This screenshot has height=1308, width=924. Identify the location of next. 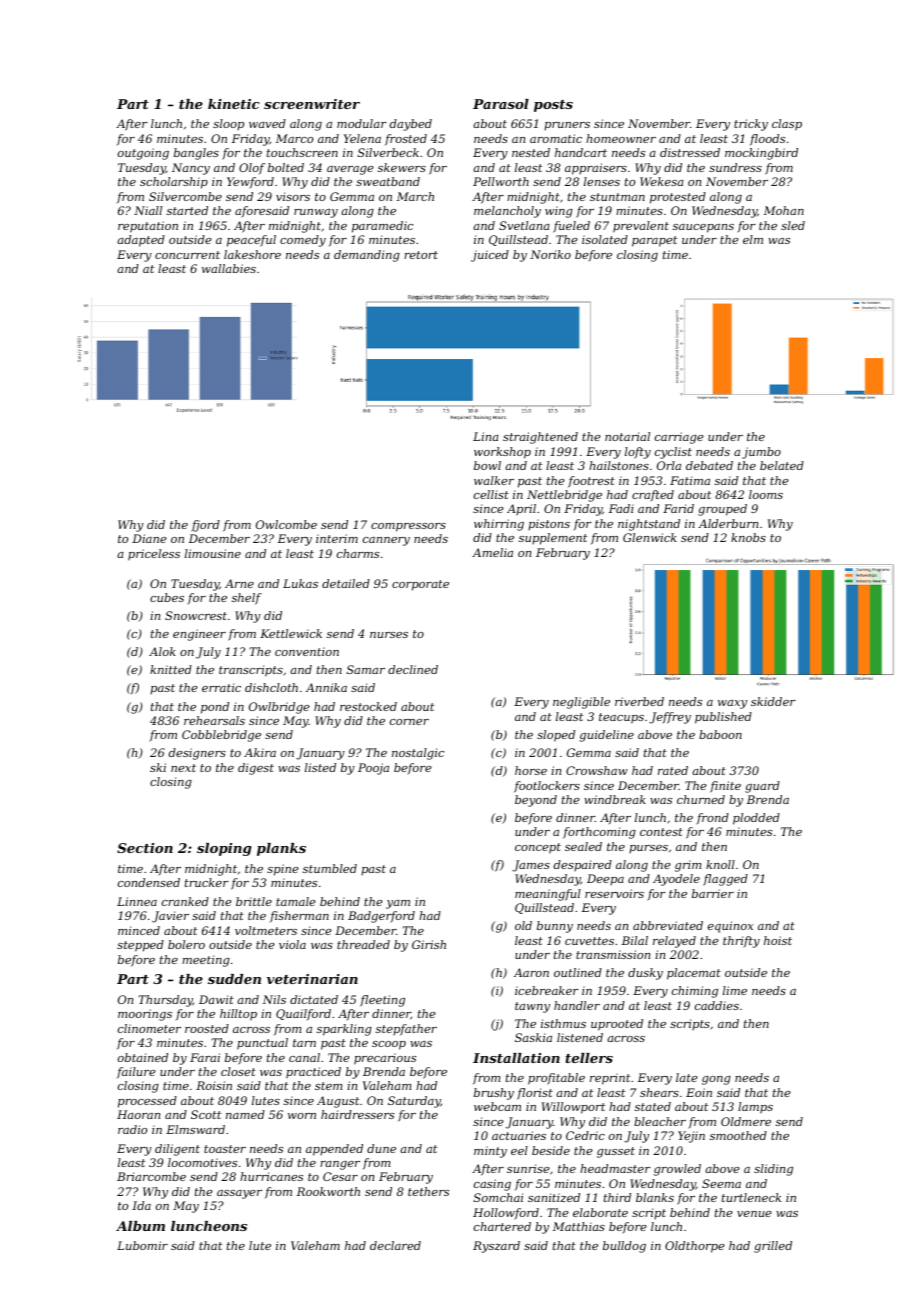
(183, 768).
